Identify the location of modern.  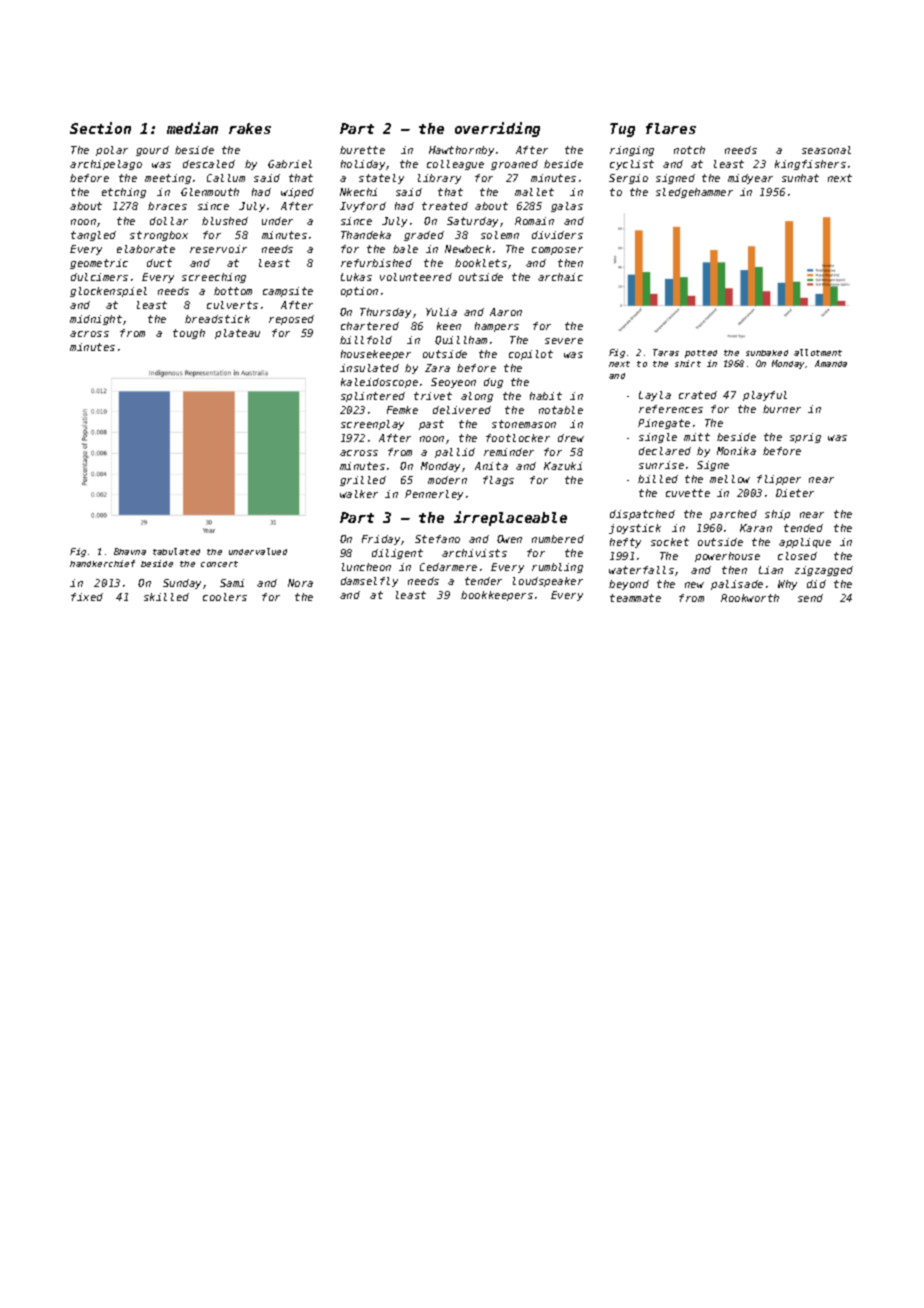
(447, 480).
